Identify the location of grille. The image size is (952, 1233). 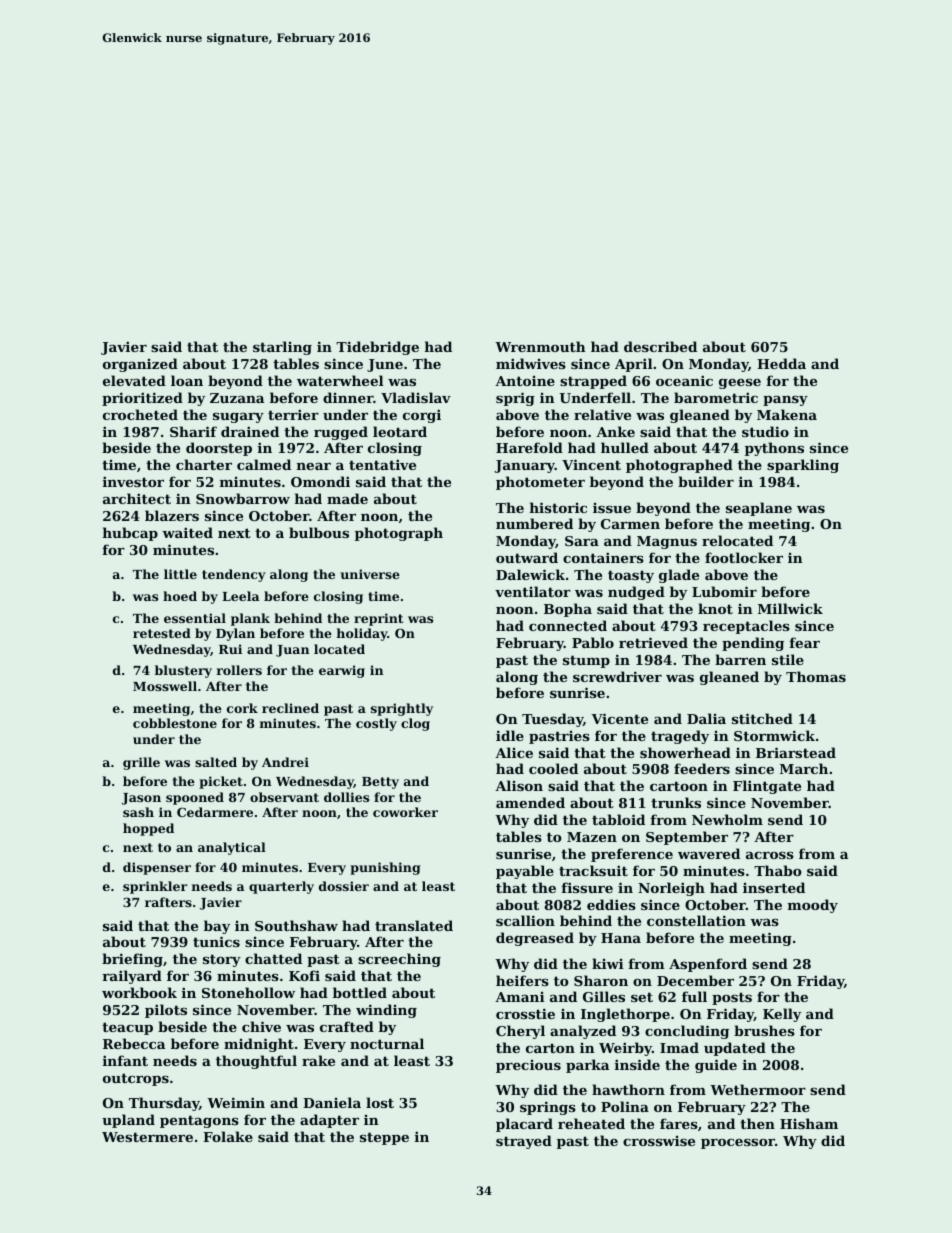
(141, 763).
